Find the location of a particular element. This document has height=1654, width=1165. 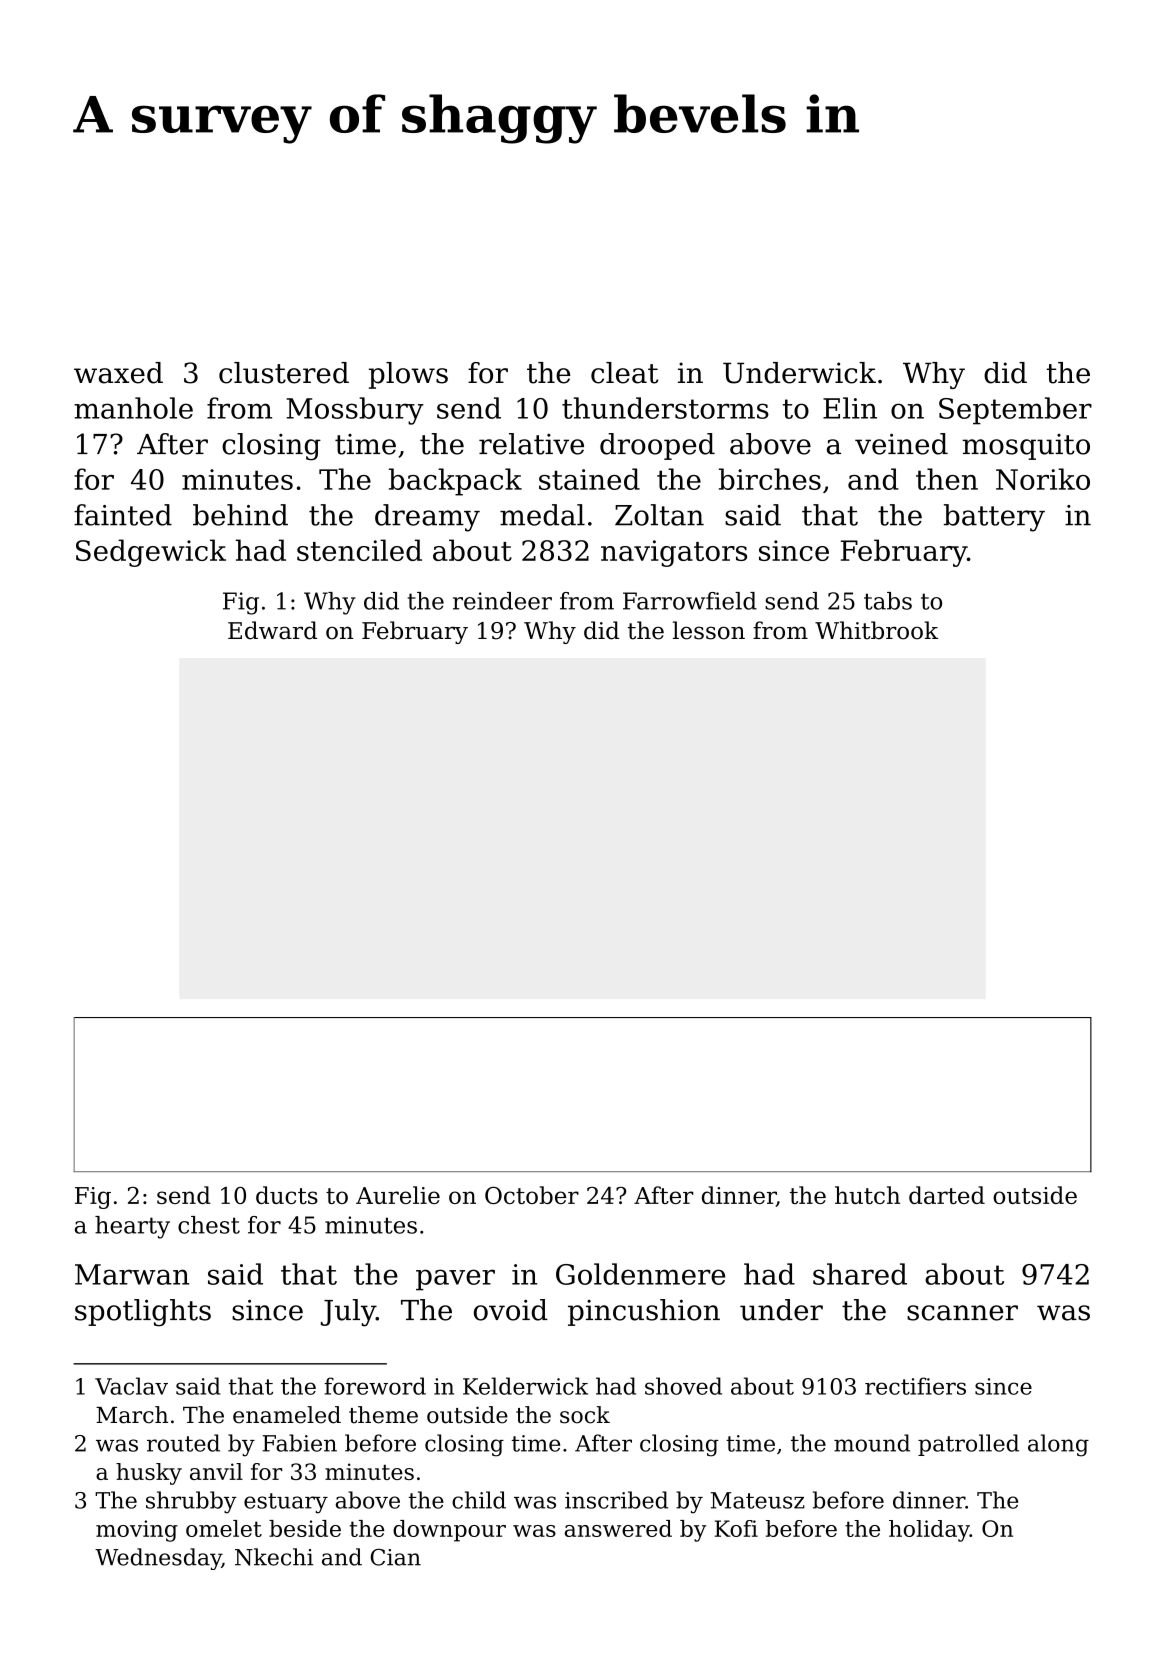

Elin is located at coordinates (850, 408).
